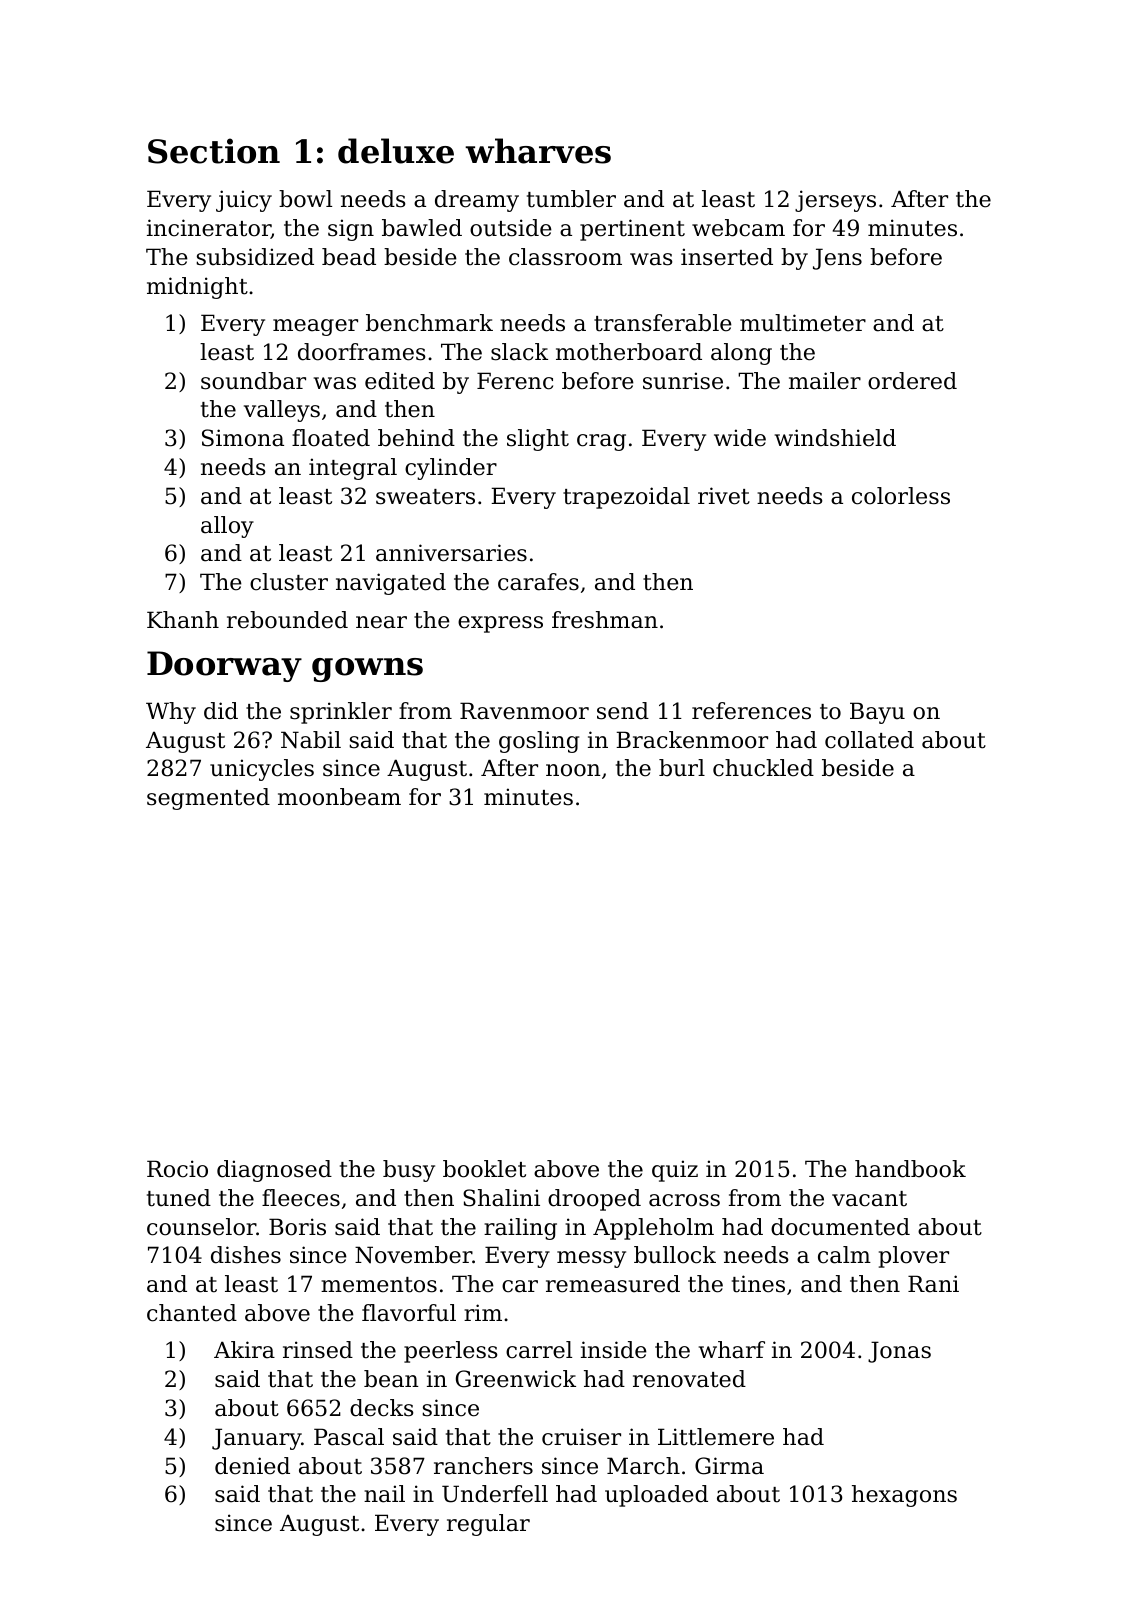 Image resolution: width=1142 pixels, height=1622 pixels. What do you see at coordinates (274, 1171) in the screenshot?
I see `diagnosed` at bounding box center [274, 1171].
